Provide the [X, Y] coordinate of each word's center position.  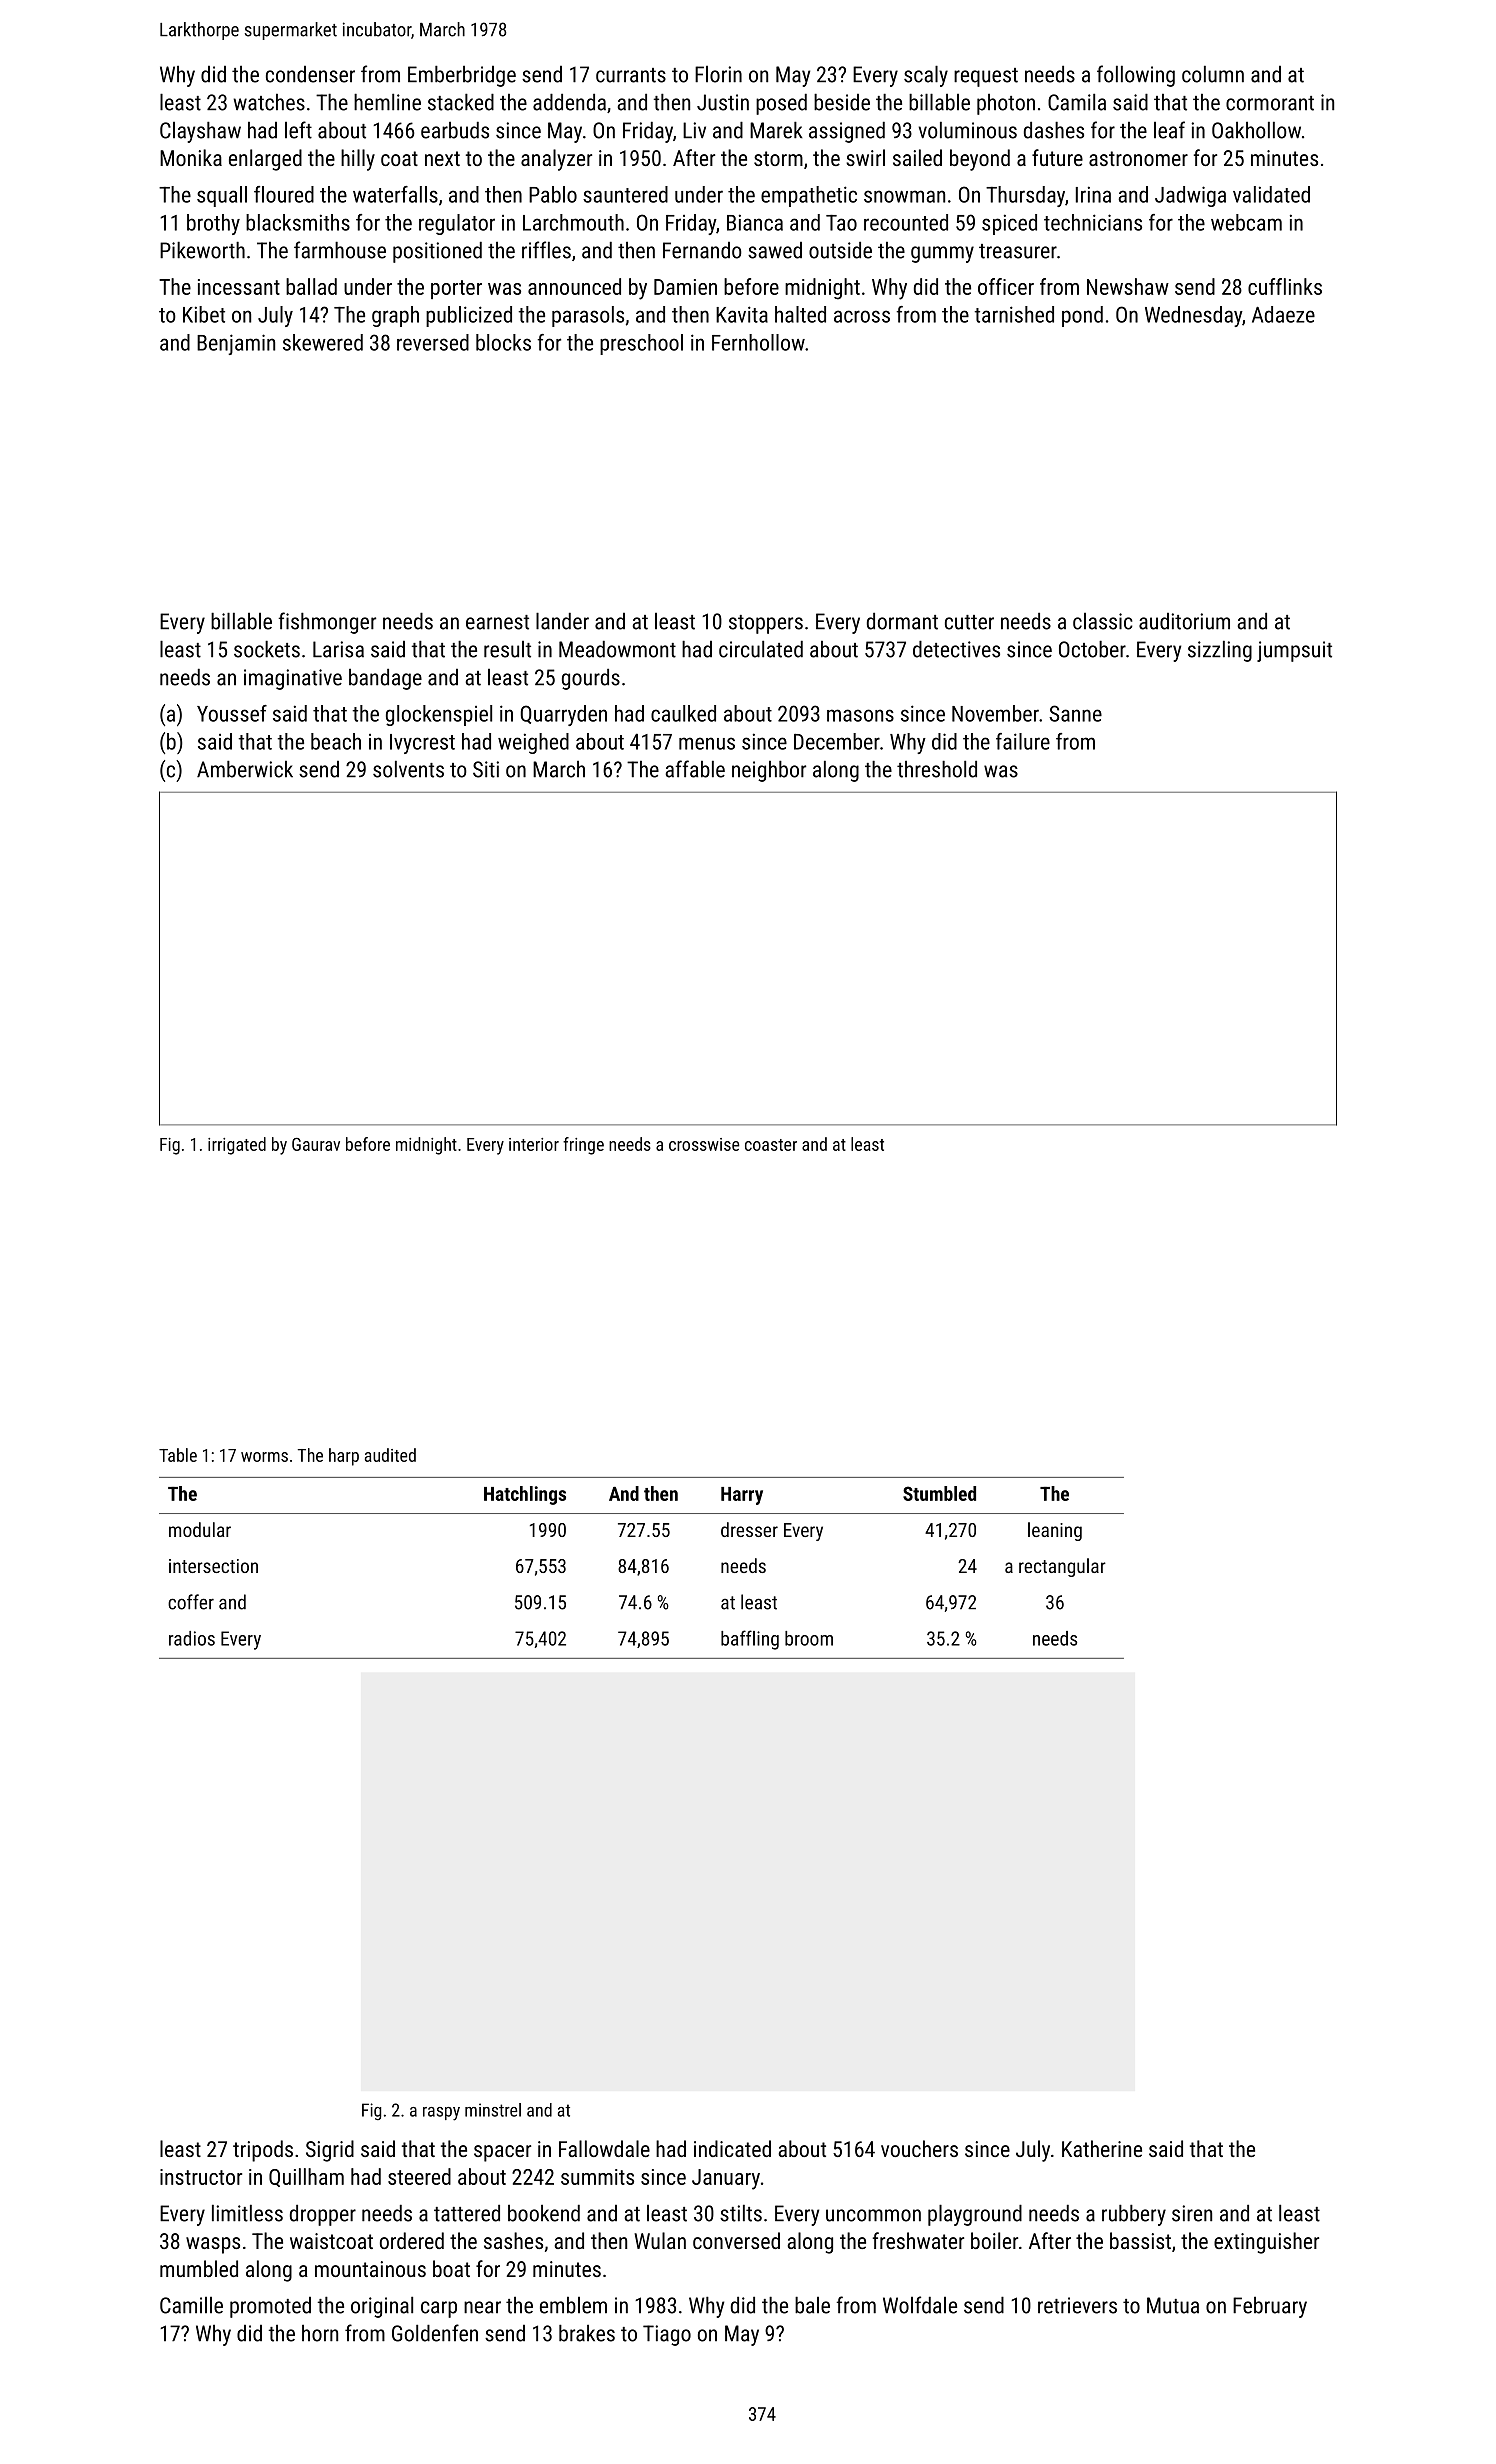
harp [344, 1457]
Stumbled [939, 1493]
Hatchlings [525, 1495]
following [1136, 76]
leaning [1055, 1531]
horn [320, 2333]
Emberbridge [462, 76]
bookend [544, 2213]
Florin [718, 74]
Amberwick [245, 769]
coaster [771, 1145]
